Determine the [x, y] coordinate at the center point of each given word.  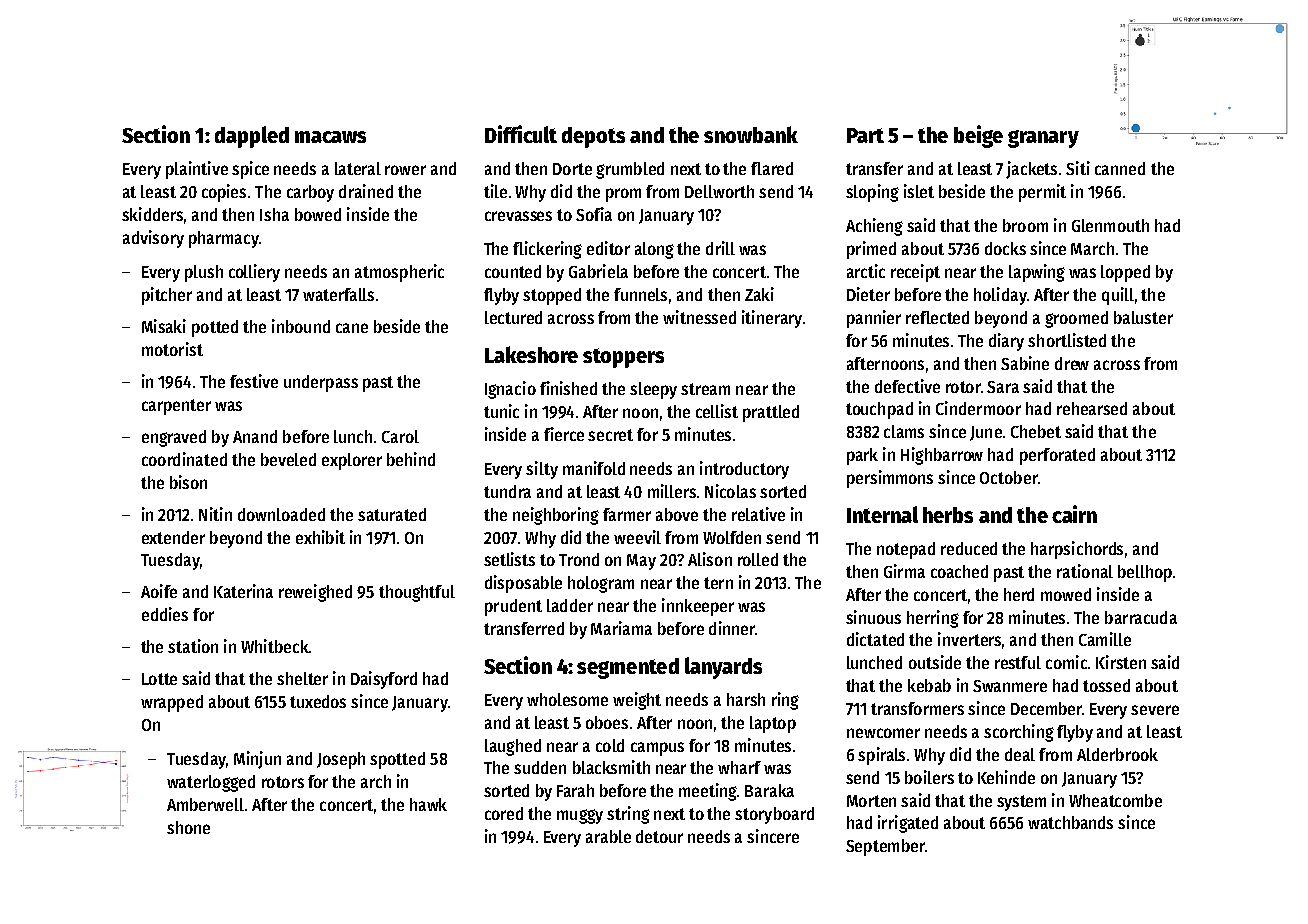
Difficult [521, 134]
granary [1043, 139]
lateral [358, 168]
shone [188, 827]
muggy [580, 816]
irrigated [908, 824]
